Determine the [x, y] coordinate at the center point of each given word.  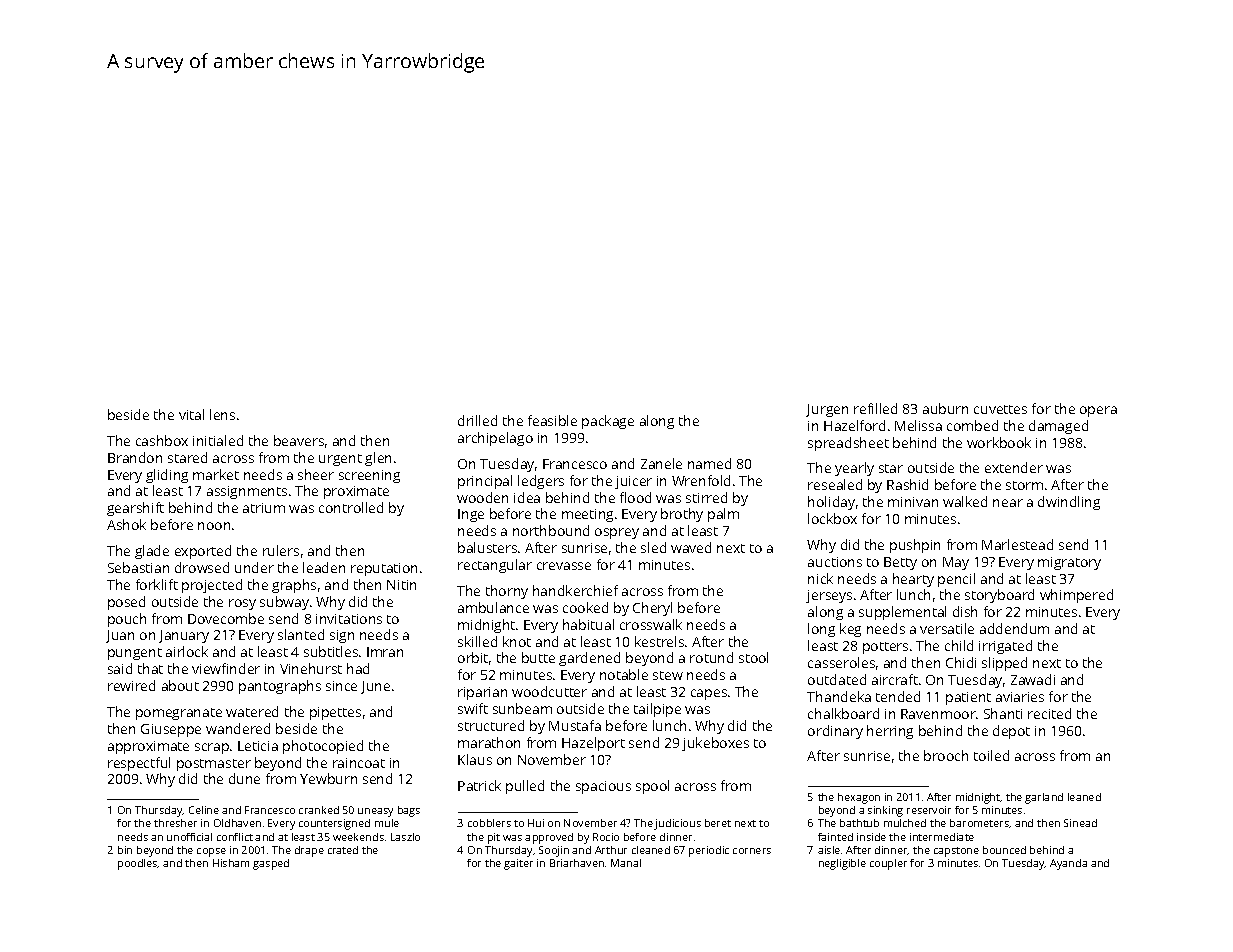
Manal [626, 863]
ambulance [493, 607]
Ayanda [1068, 864]
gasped [271, 864]
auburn [945, 408]
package [608, 422]
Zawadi [1033, 679]
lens [222, 414]
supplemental [902, 613]
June [375, 687]
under [254, 567]
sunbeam [522, 708]
